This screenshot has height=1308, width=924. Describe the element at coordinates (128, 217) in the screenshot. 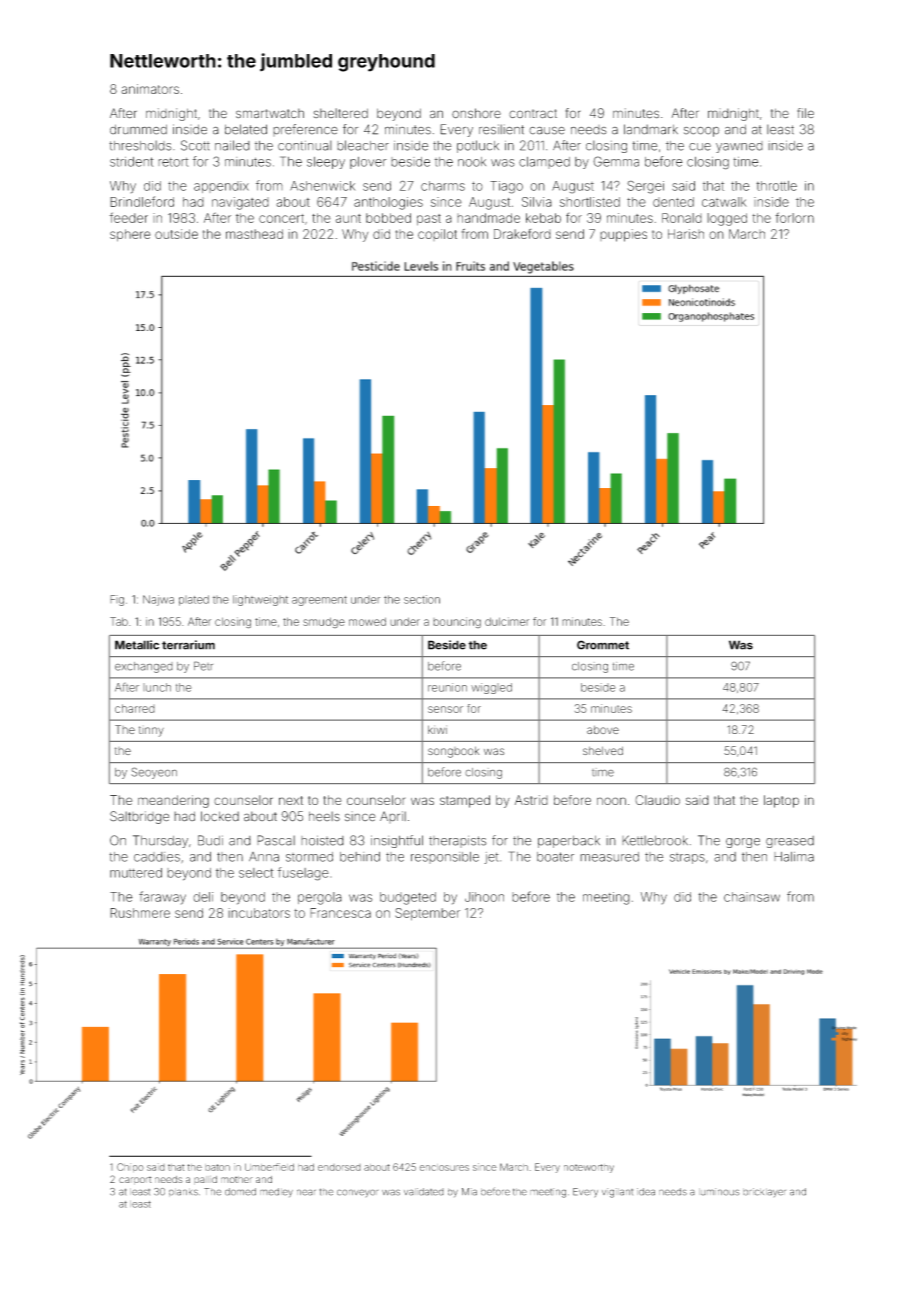

I see `feeder` at that location.
